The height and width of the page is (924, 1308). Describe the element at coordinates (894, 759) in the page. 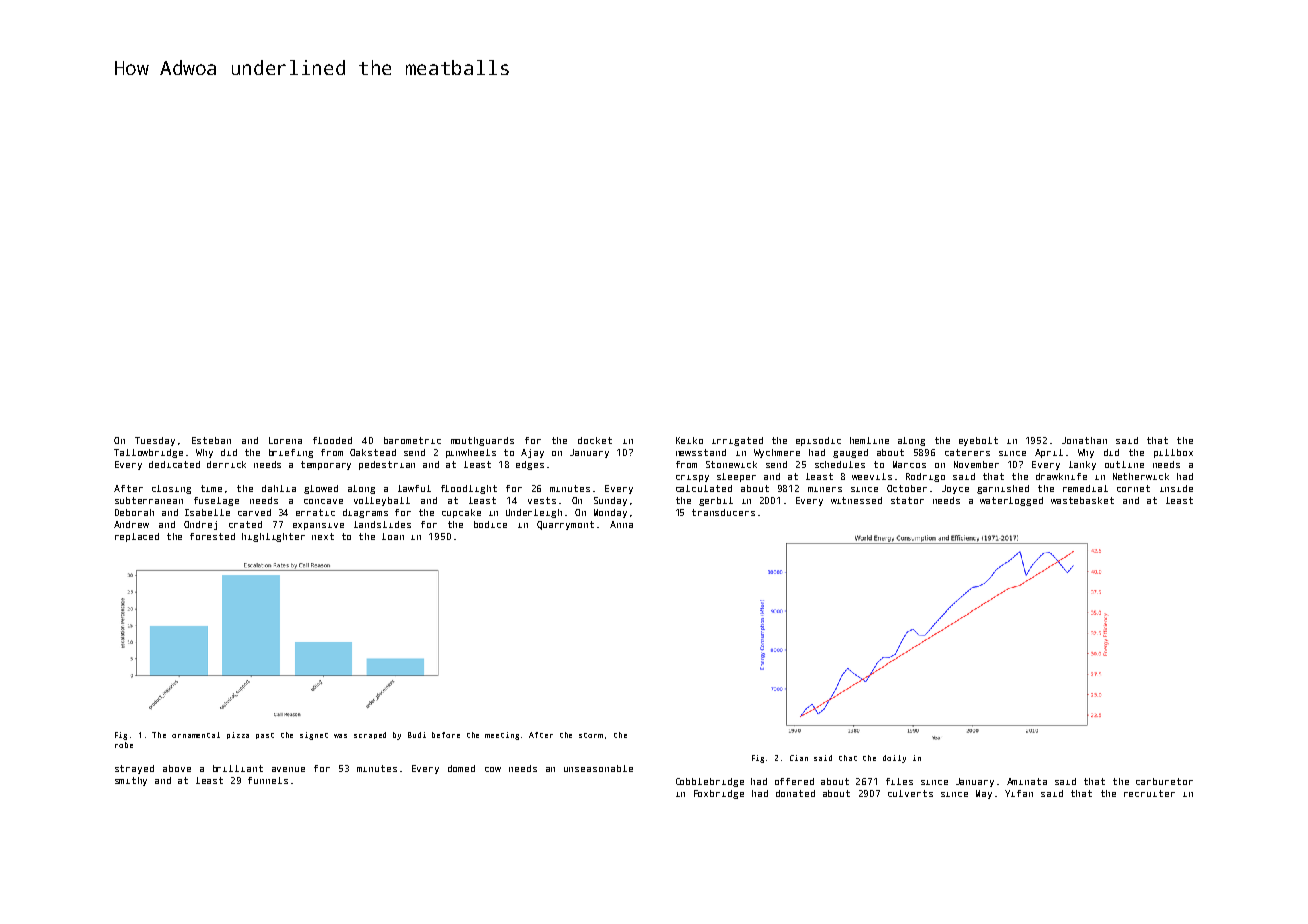

I see `doily` at that location.
